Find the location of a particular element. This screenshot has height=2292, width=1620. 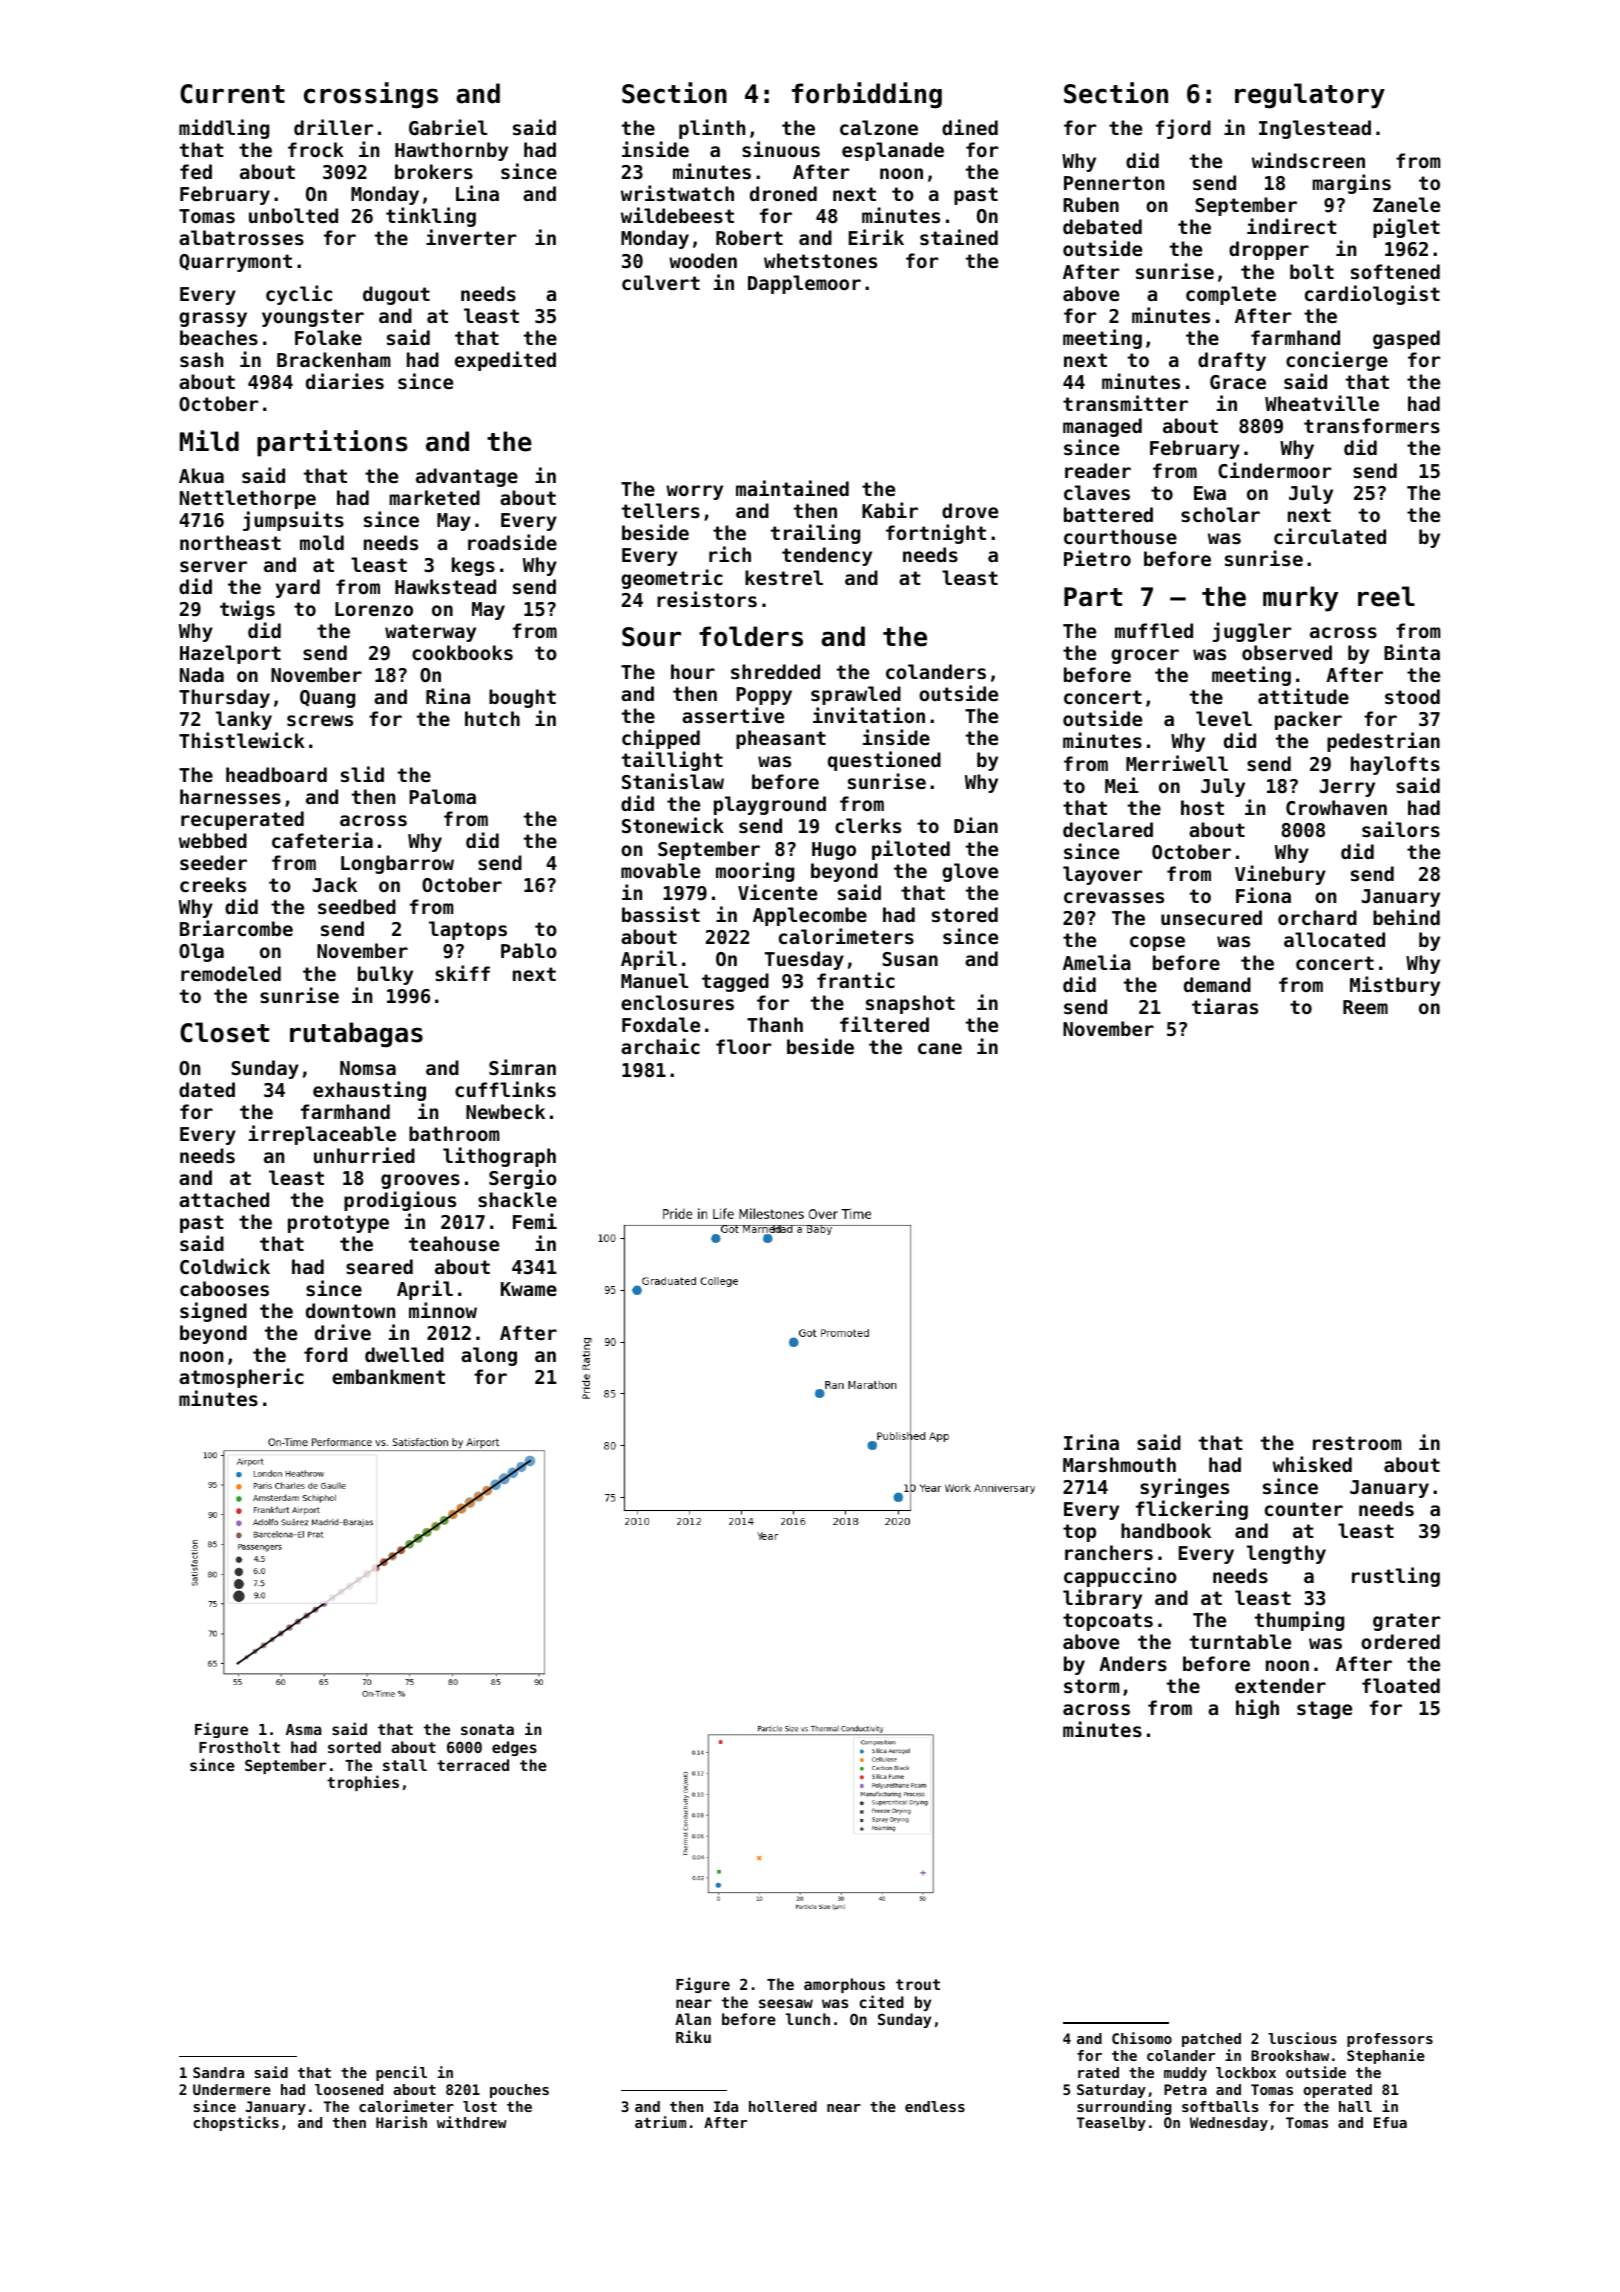

cyclic is located at coordinates (299, 295).
